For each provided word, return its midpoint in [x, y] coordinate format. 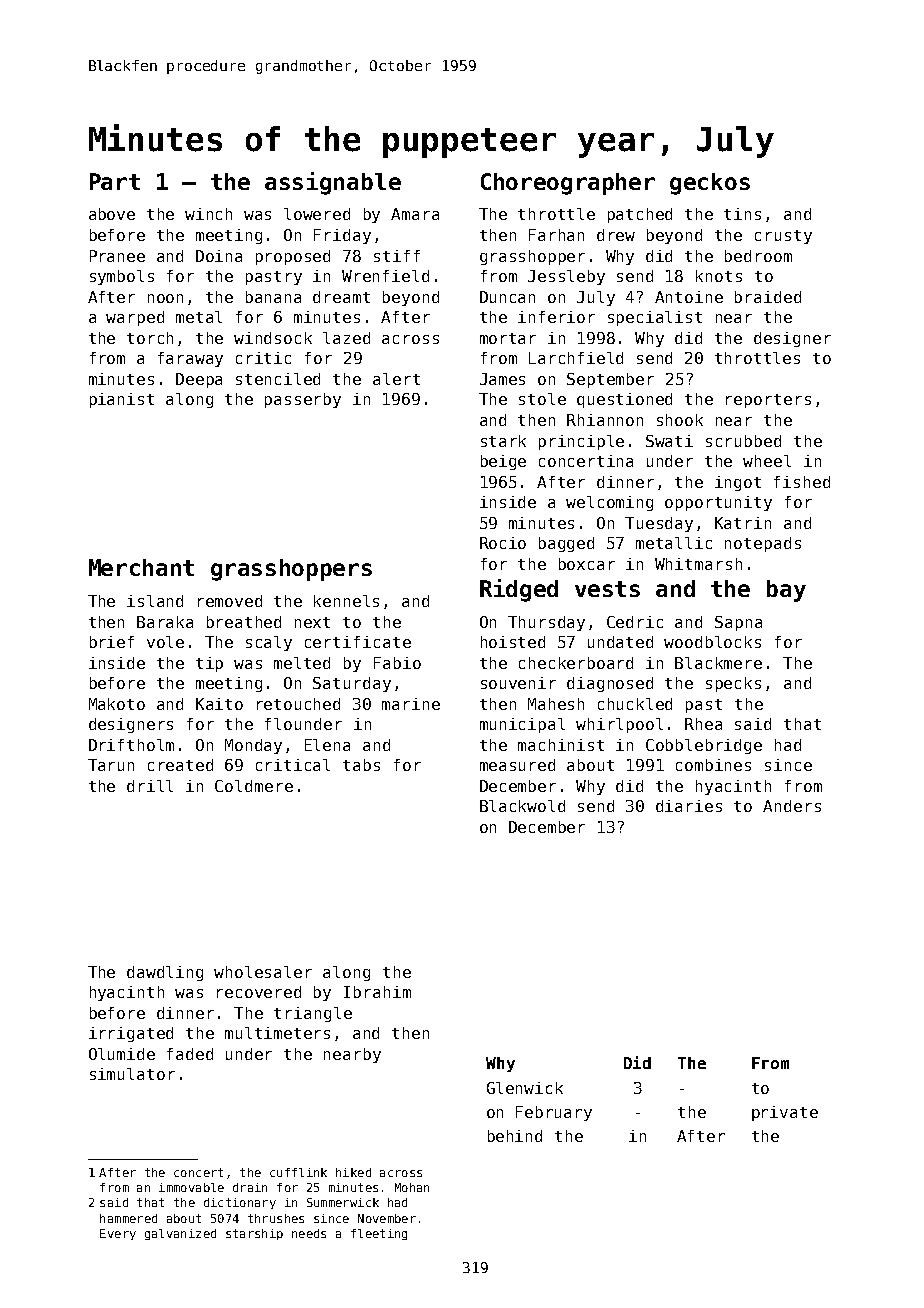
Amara [415, 214]
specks [733, 684]
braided [768, 297]
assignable [333, 183]
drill [150, 786]
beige [503, 462]
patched [640, 215]
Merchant [141, 567]
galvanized [180, 1234]
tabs [361, 765]
